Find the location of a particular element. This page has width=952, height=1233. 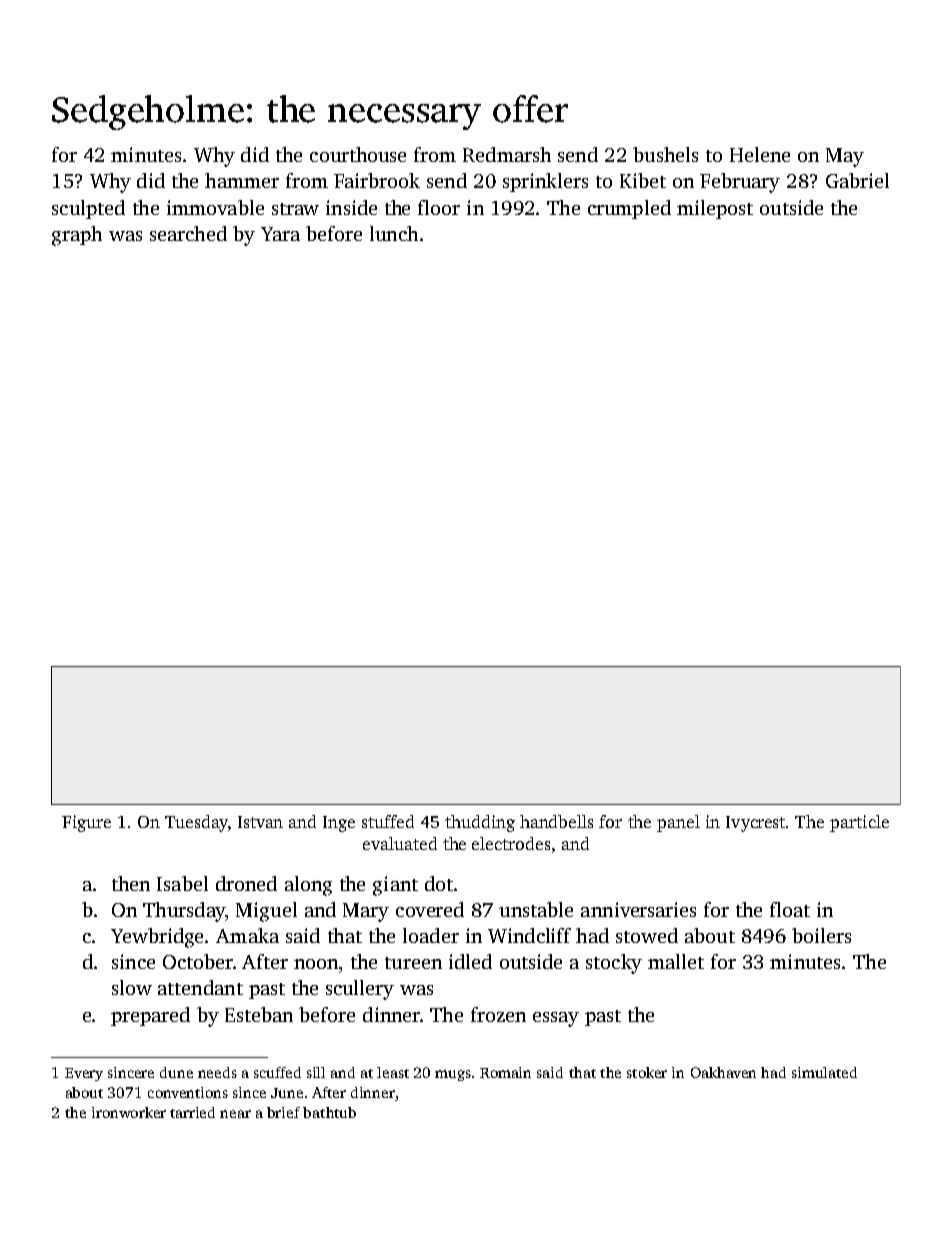

Ivycrest is located at coordinates (756, 824).
